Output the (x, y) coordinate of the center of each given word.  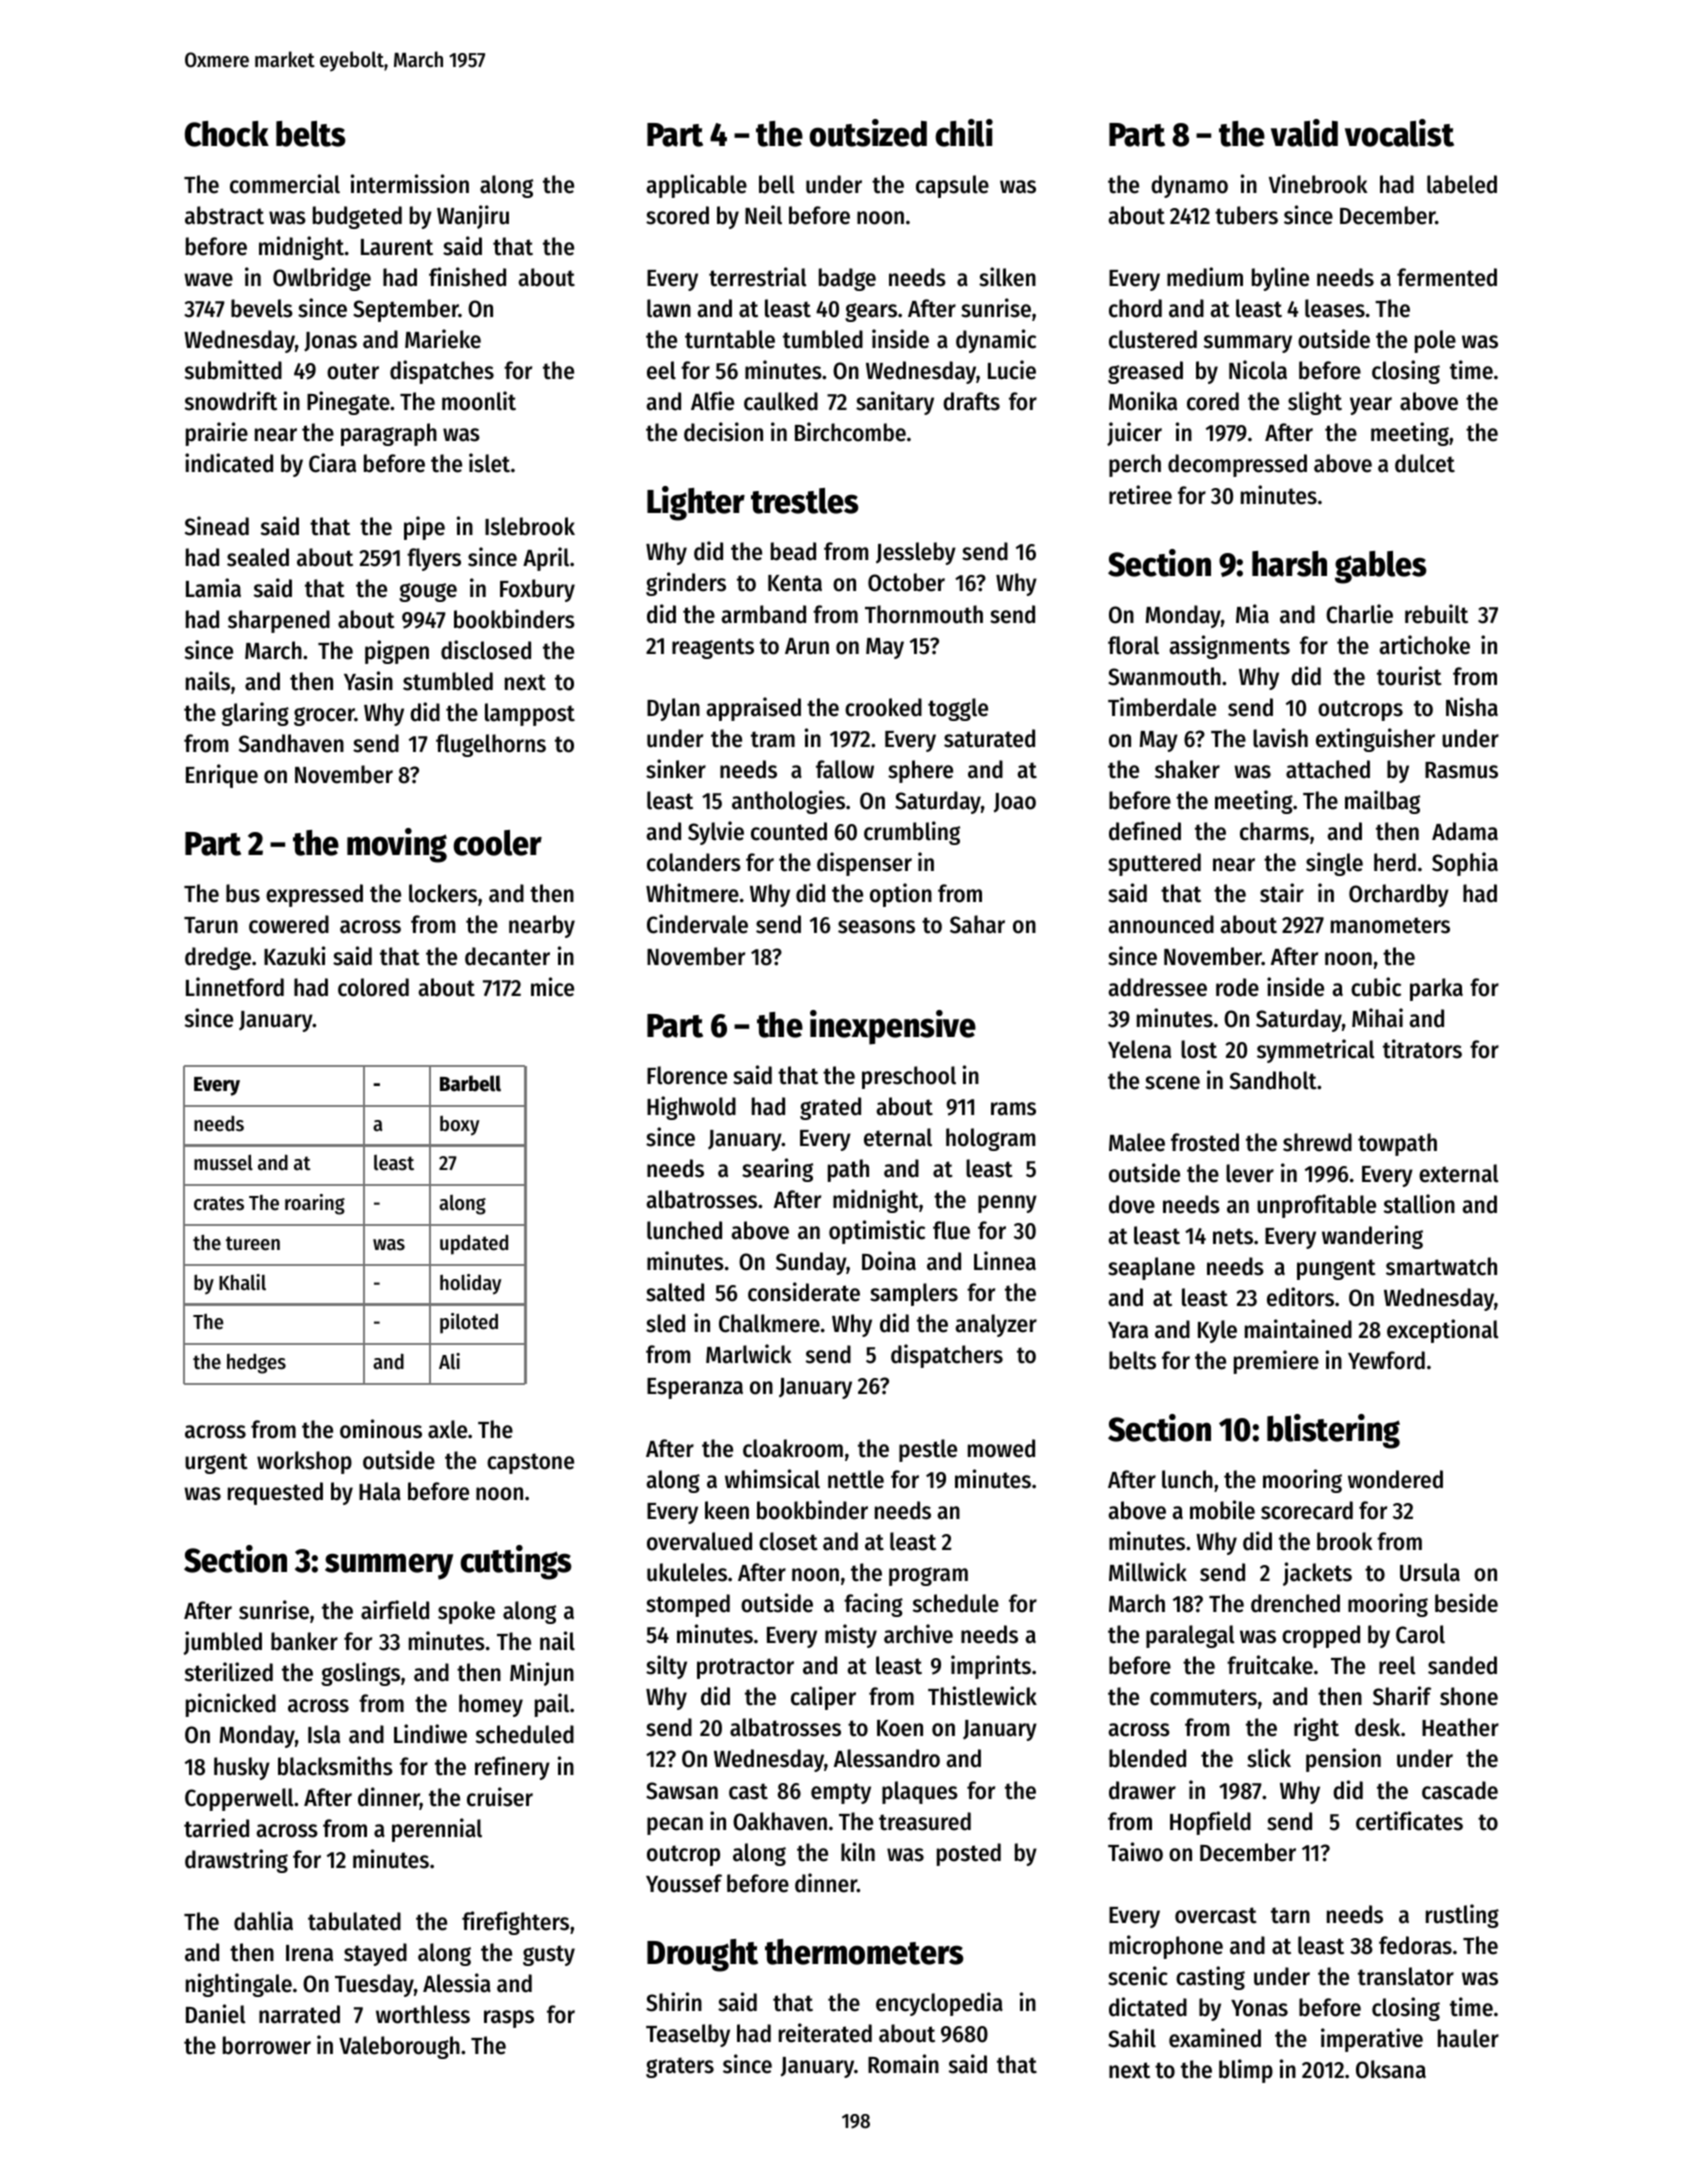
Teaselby (688, 2035)
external (1459, 1173)
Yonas (1259, 2008)
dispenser (864, 864)
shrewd (1317, 1142)
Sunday (811, 1263)
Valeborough (399, 2047)
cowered (289, 924)
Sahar (977, 924)
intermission (410, 184)
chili (964, 133)
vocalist (1399, 133)
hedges (256, 1364)
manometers (1390, 925)
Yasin (368, 681)
